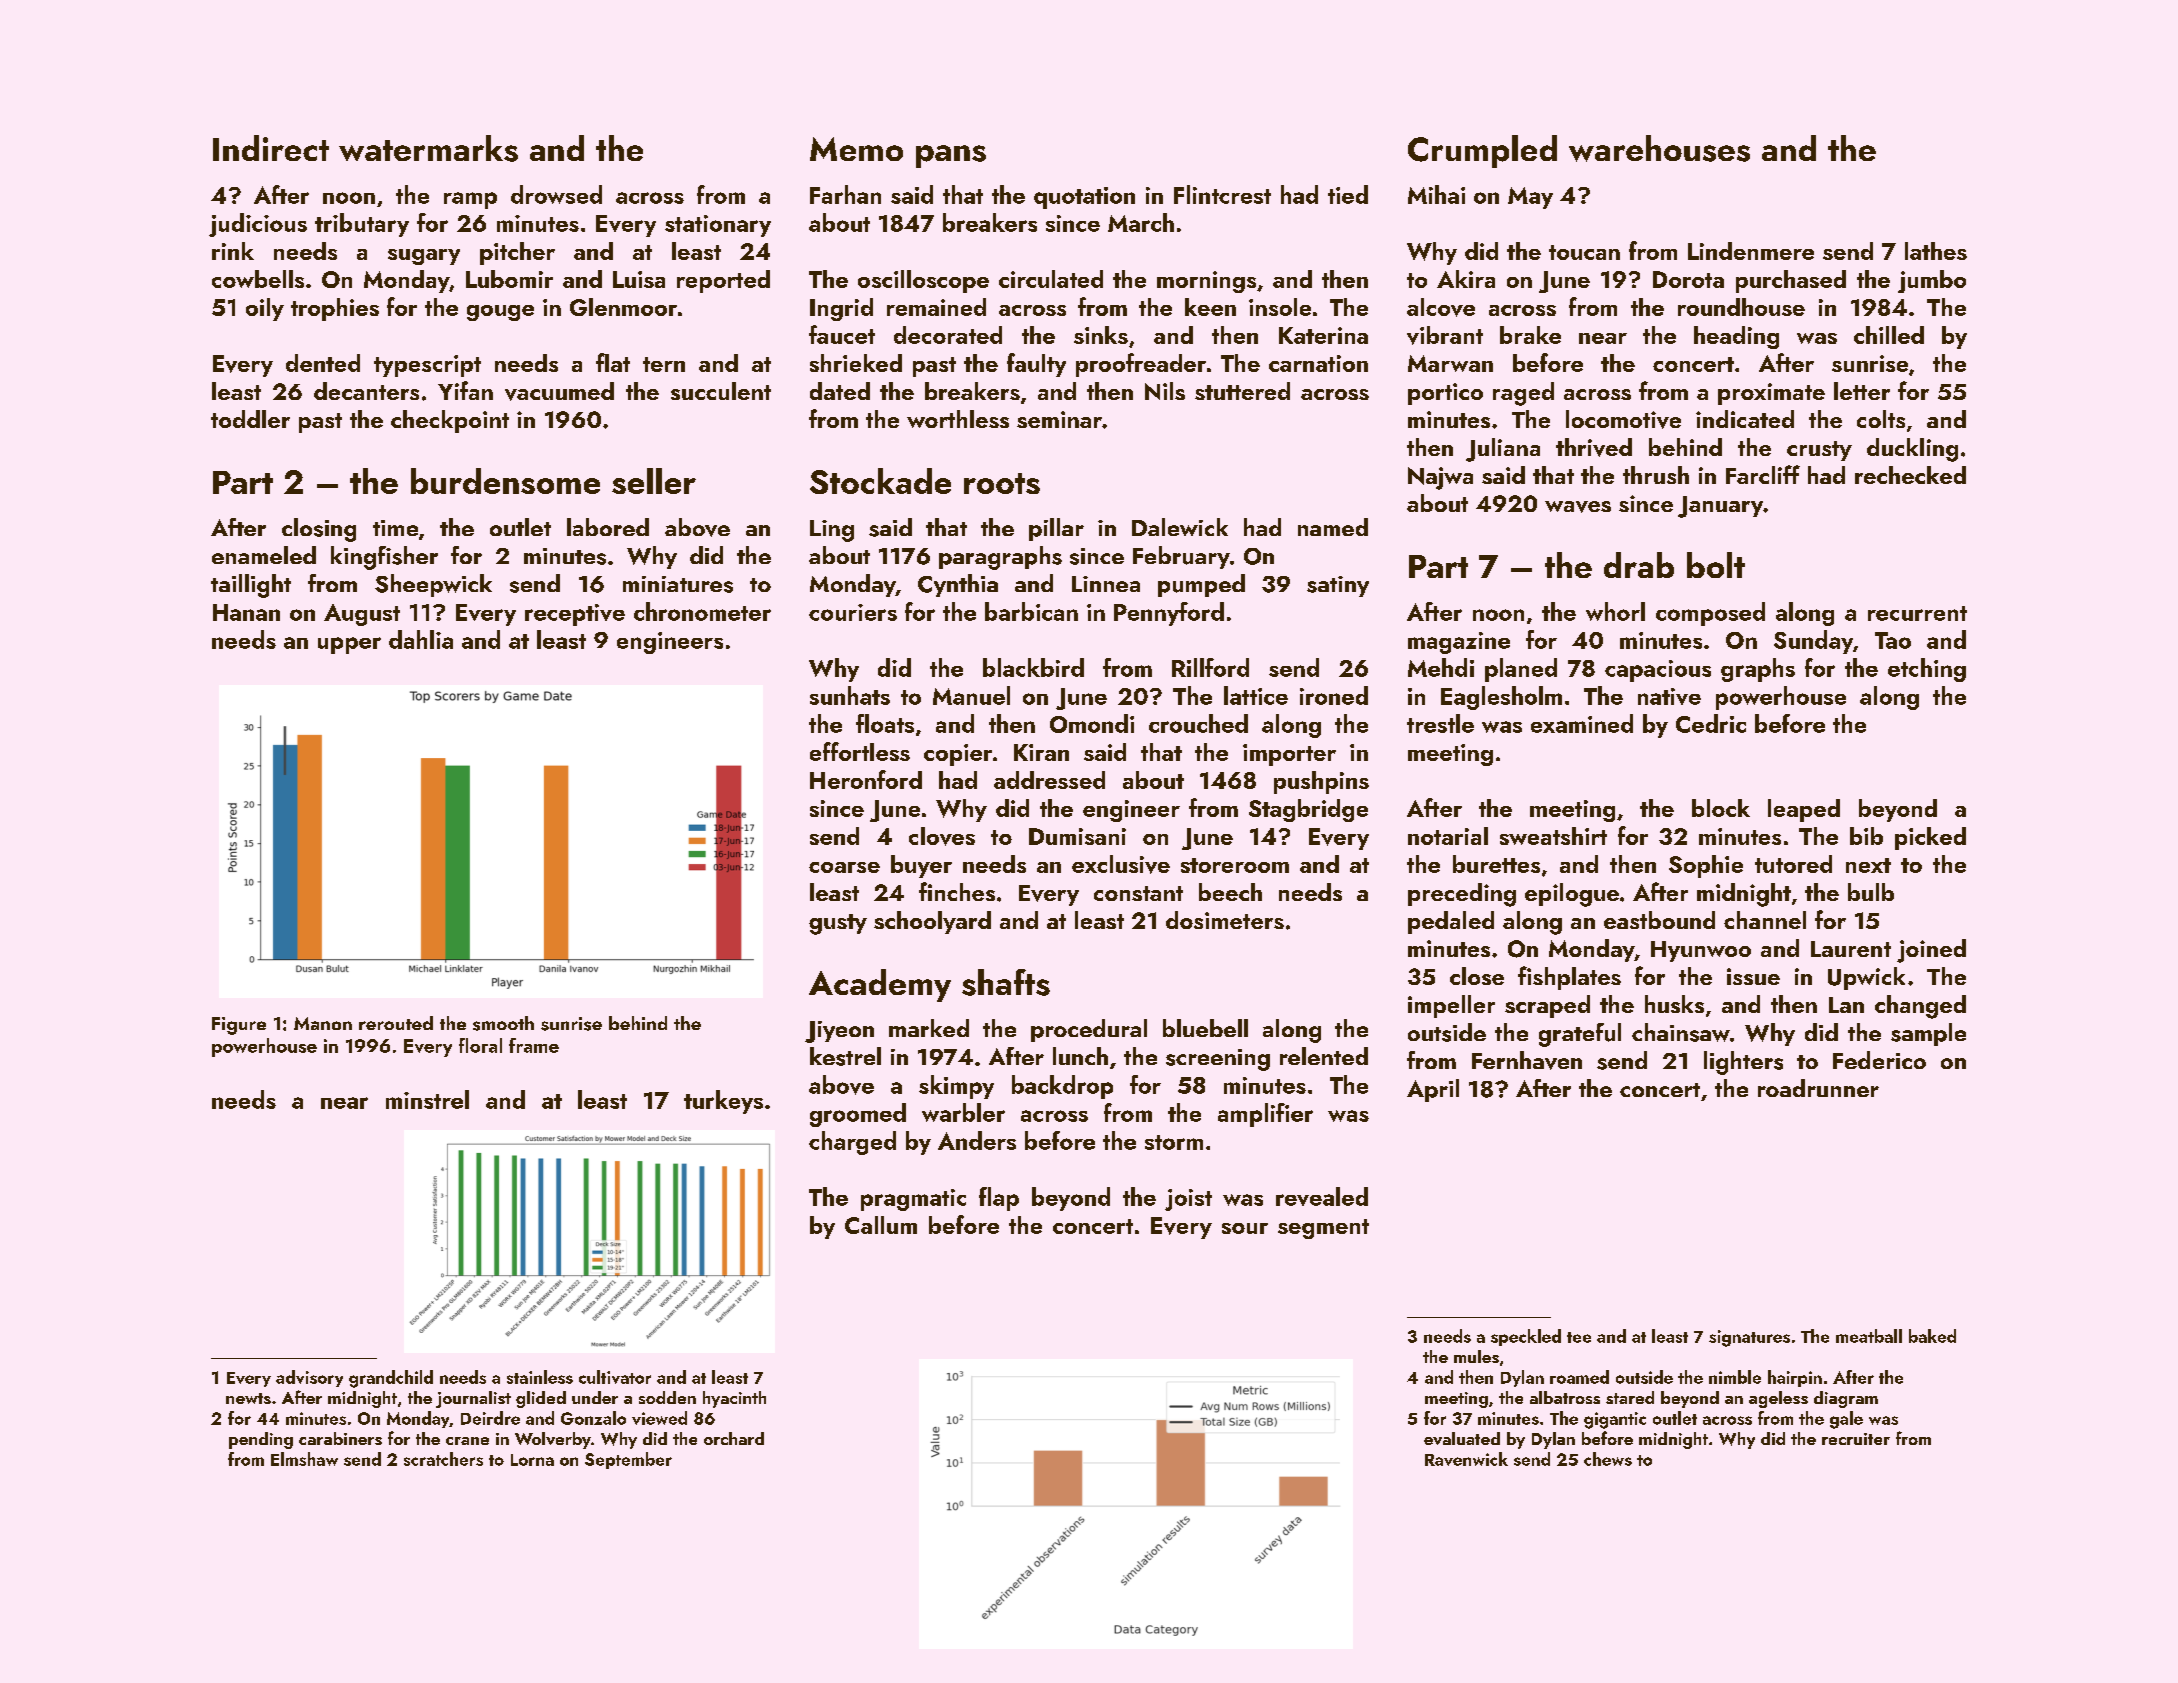 This document has height=1683, width=2178. What do you see at coordinates (1036, 365) in the document?
I see `faulty` at bounding box center [1036, 365].
